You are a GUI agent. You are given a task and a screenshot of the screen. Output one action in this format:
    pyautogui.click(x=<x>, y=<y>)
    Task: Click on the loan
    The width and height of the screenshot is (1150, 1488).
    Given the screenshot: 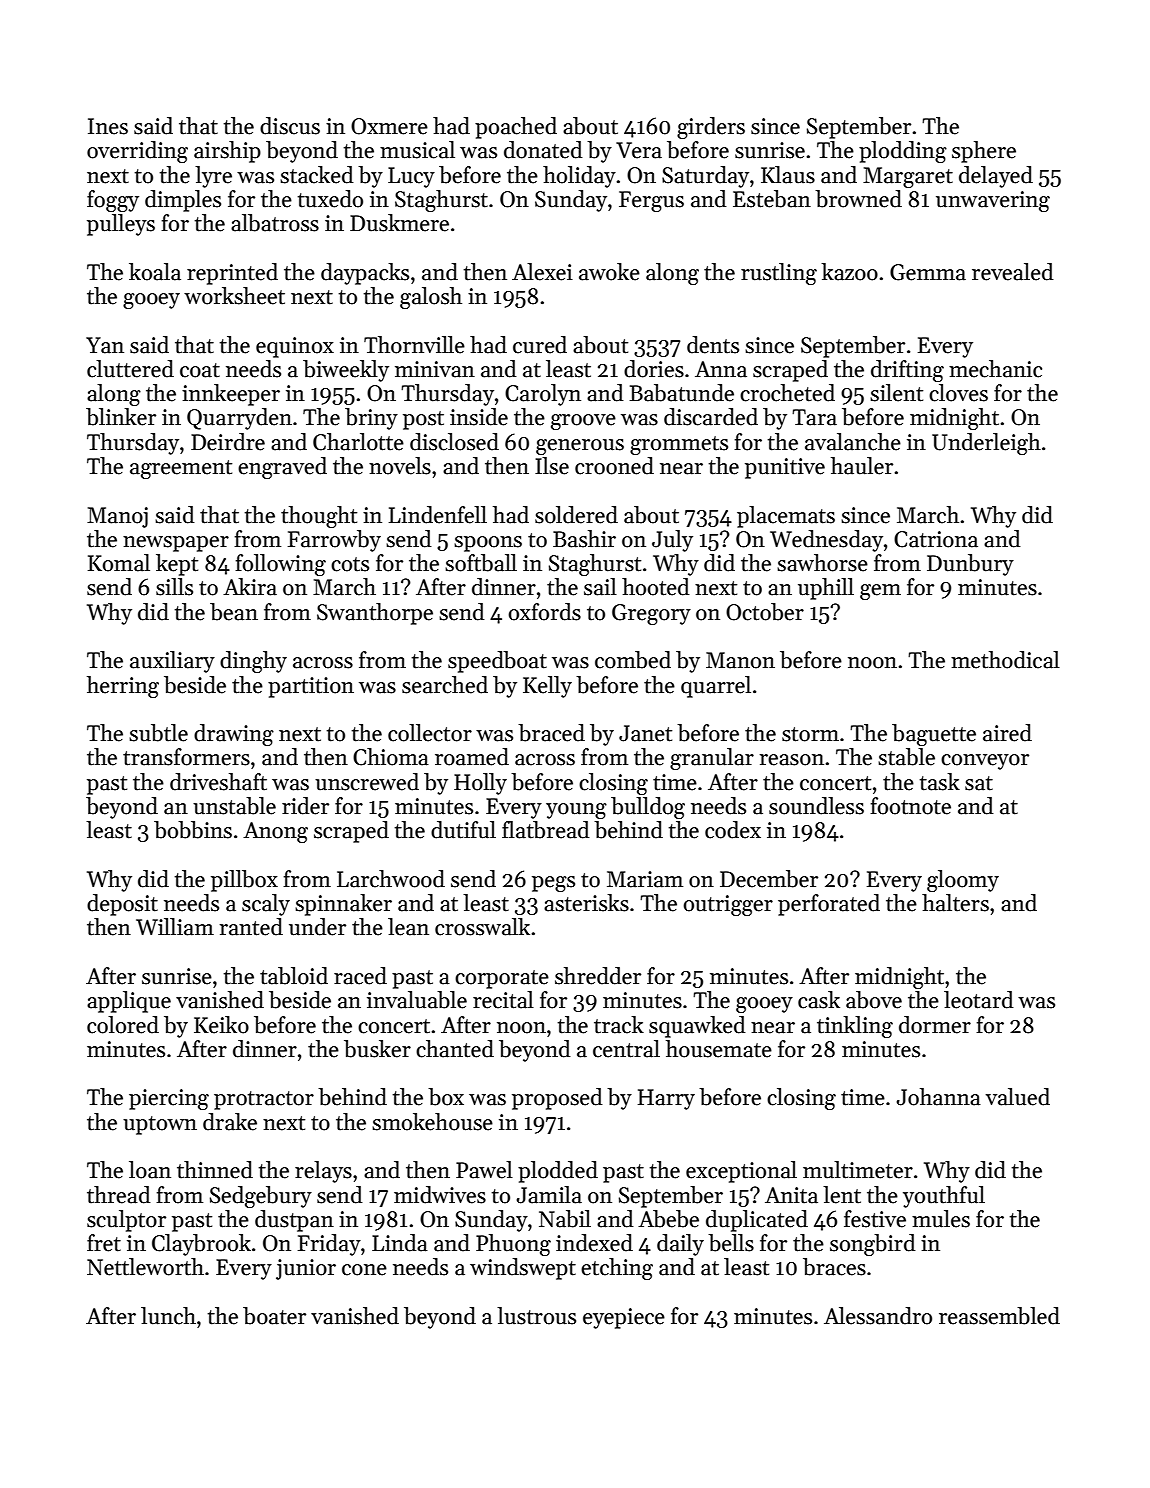 What is the action you would take?
    pyautogui.click(x=150, y=1170)
